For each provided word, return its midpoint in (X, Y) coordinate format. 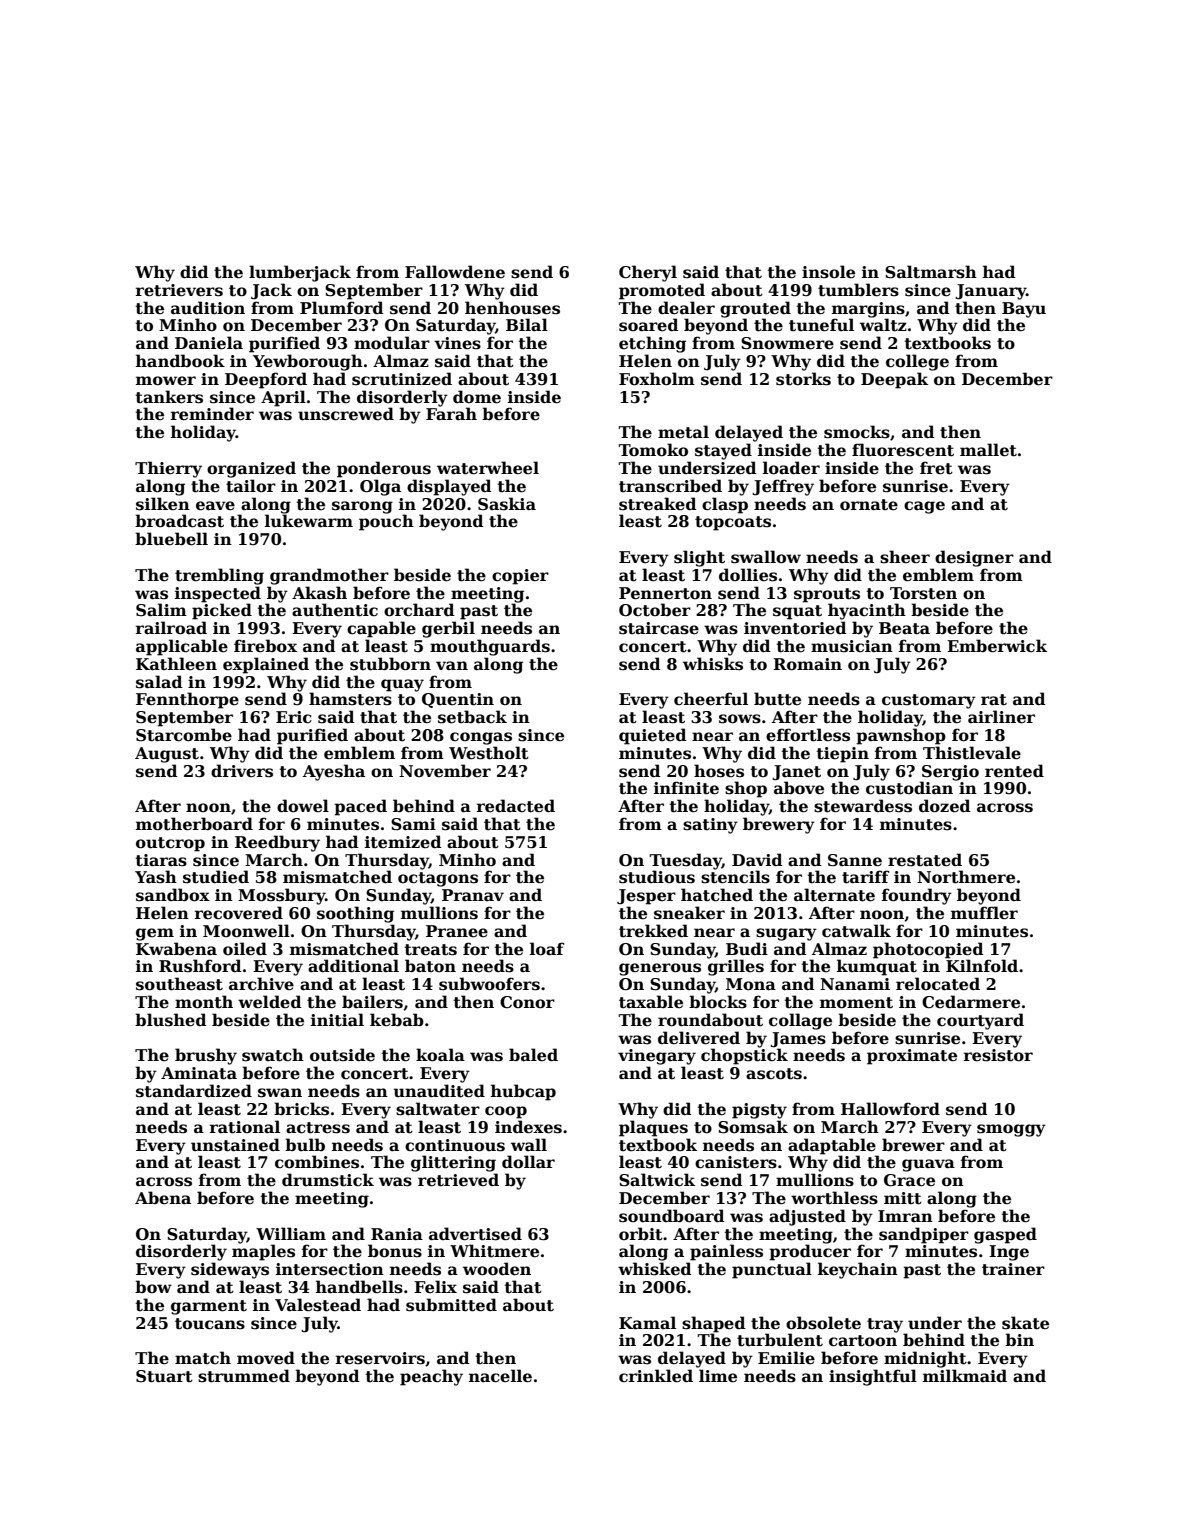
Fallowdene (455, 272)
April (283, 398)
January (990, 292)
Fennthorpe (187, 700)
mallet (988, 450)
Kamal (647, 1322)
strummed (244, 1376)
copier (520, 577)
